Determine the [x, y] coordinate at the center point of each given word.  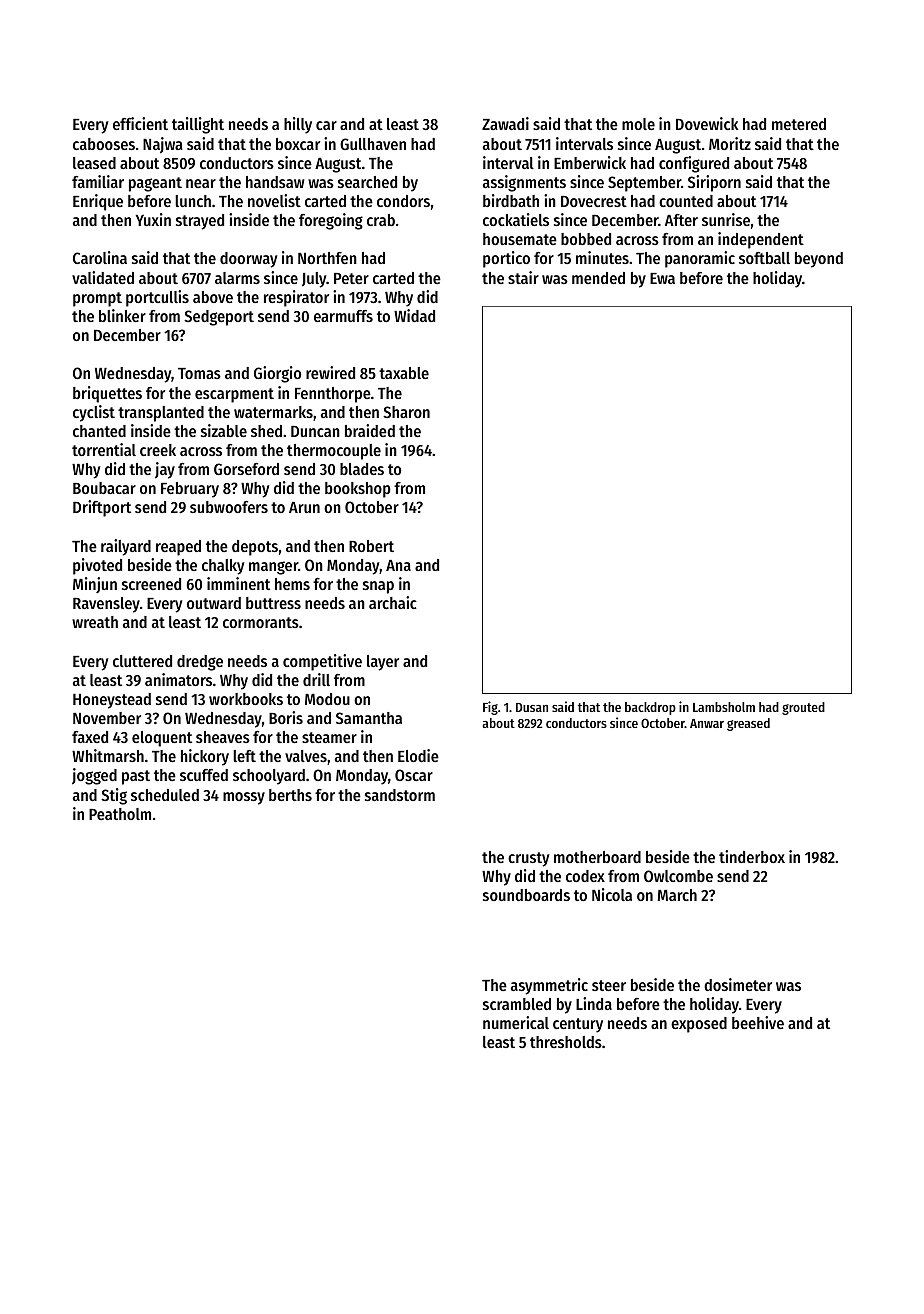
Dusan [532, 707]
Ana [398, 565]
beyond [819, 260]
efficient [140, 123]
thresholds [566, 1042]
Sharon [406, 412]
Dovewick [707, 123]
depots [255, 548]
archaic [393, 602]
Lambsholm [724, 707]
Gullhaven [373, 144]
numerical [516, 1022]
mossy [244, 798]
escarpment [234, 395]
